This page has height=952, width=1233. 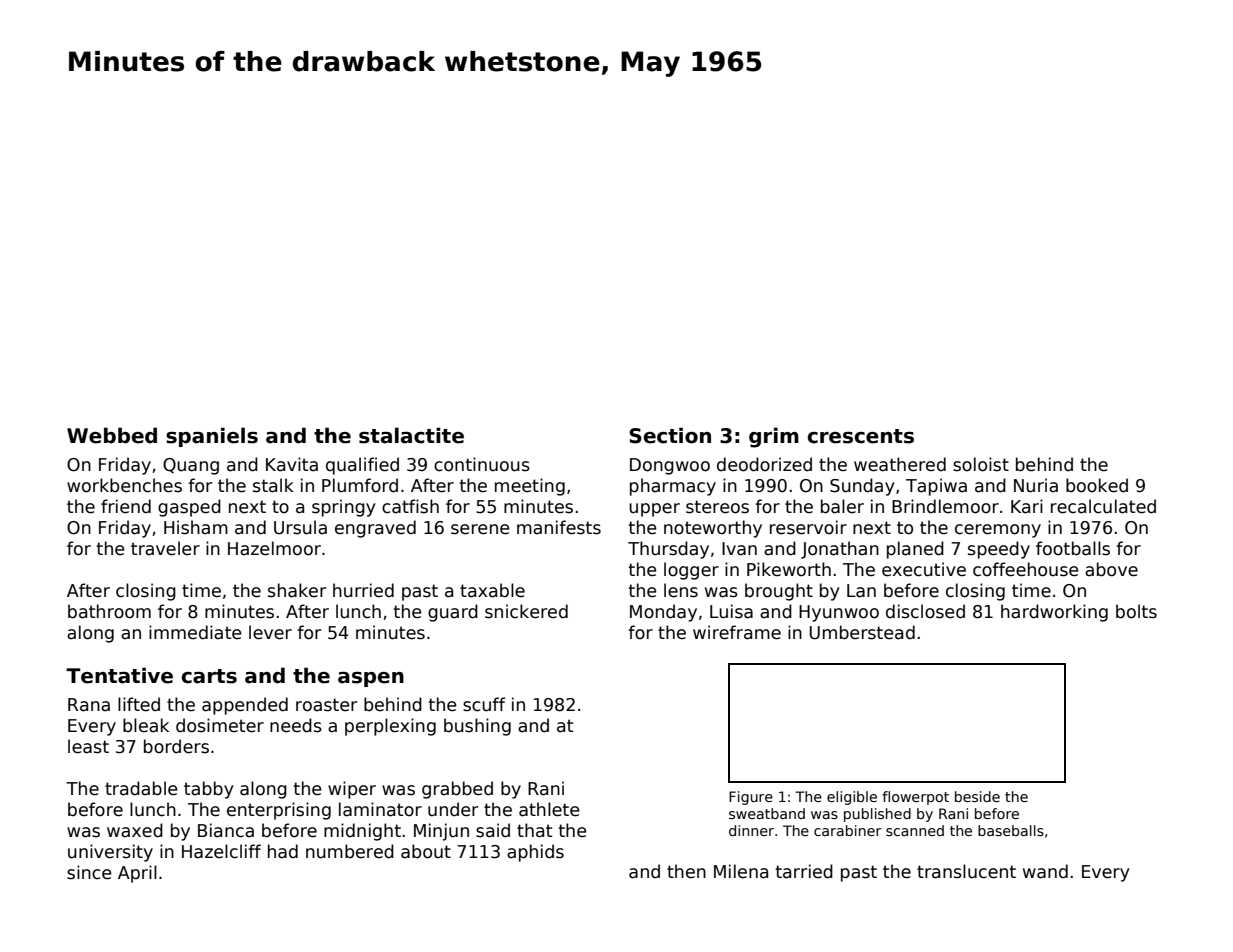 I want to click on bushing, so click(x=477, y=727).
